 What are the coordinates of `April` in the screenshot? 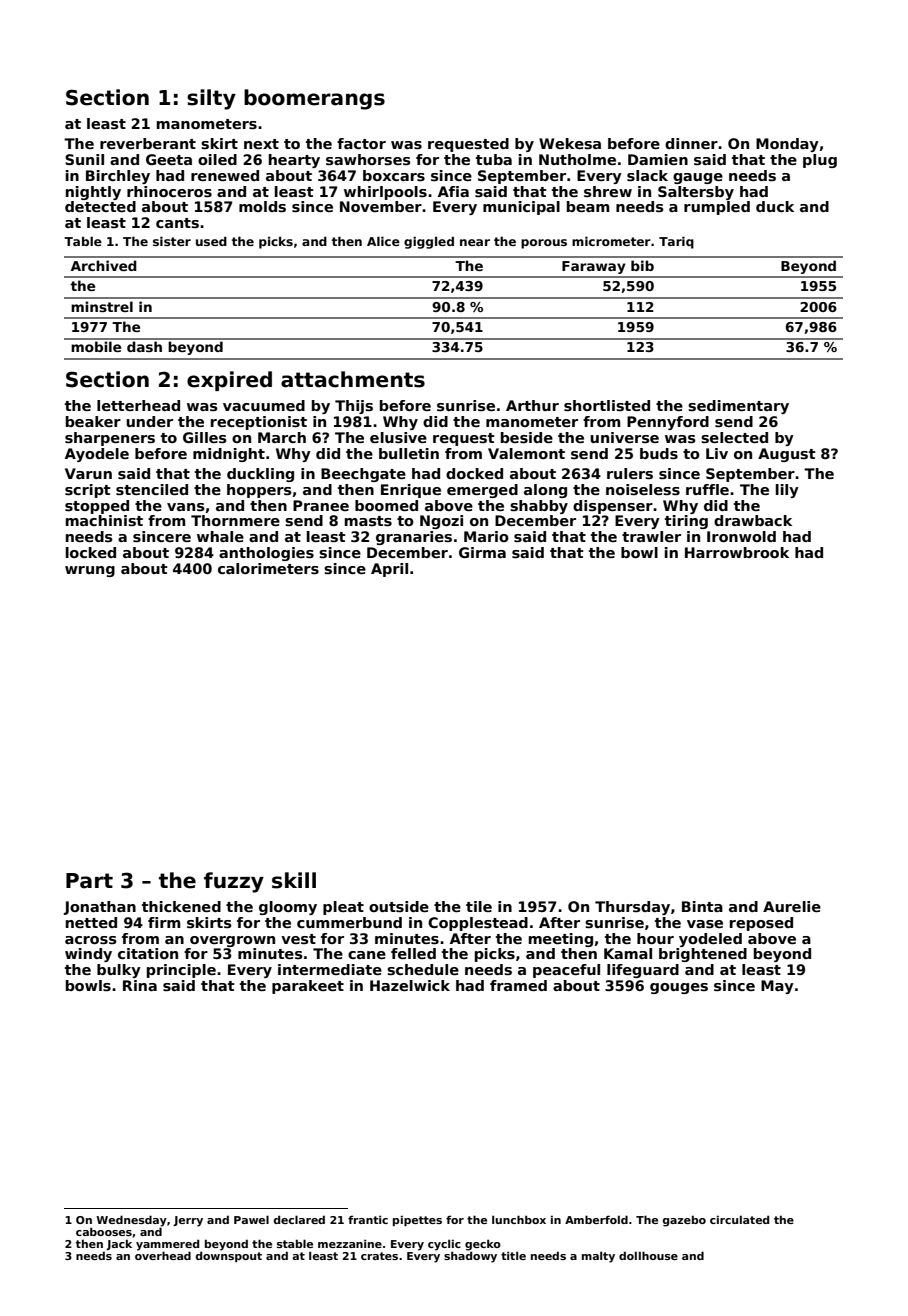 It's located at (389, 570).
